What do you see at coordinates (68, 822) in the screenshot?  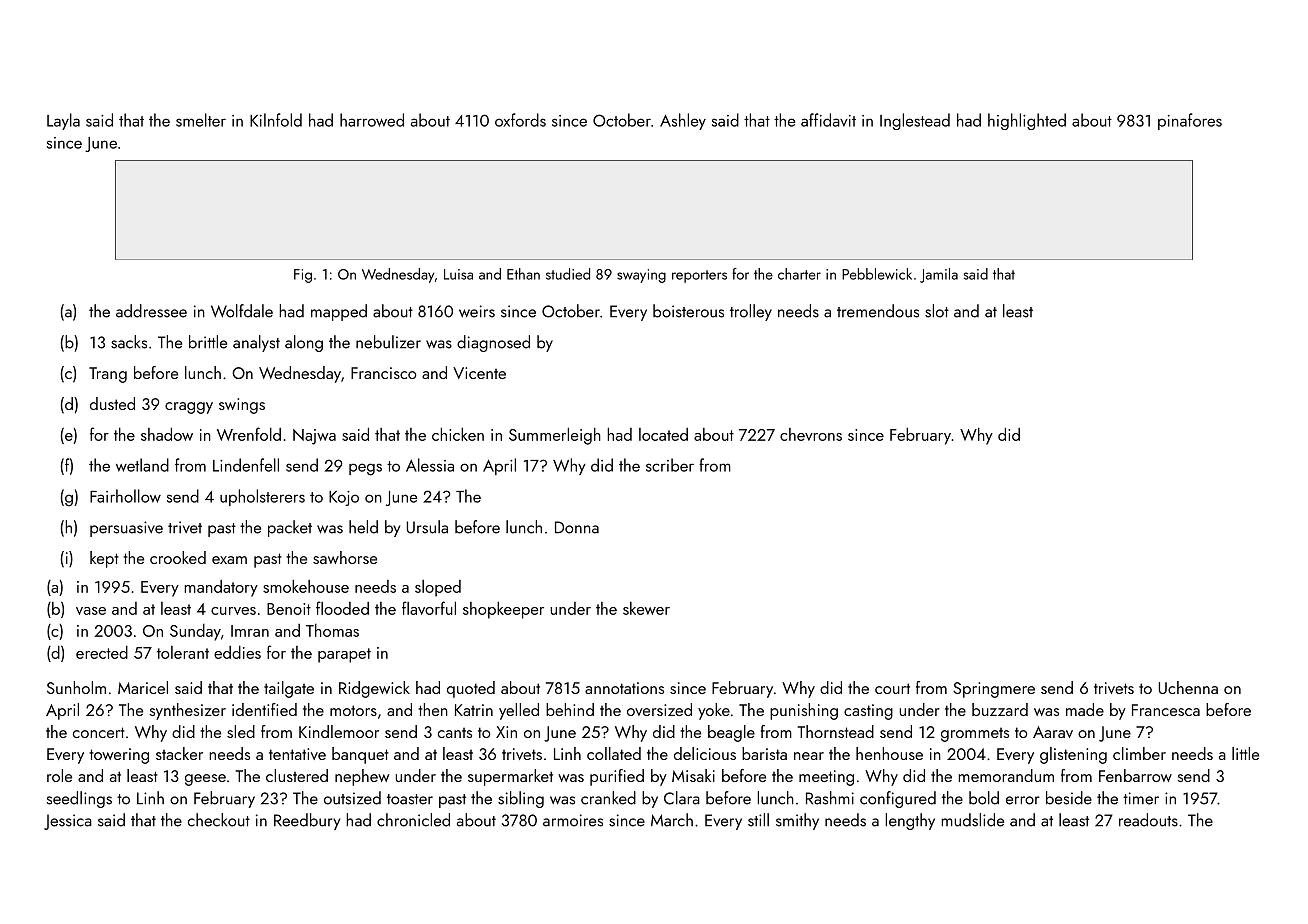 I see `Jessica` at bounding box center [68, 822].
